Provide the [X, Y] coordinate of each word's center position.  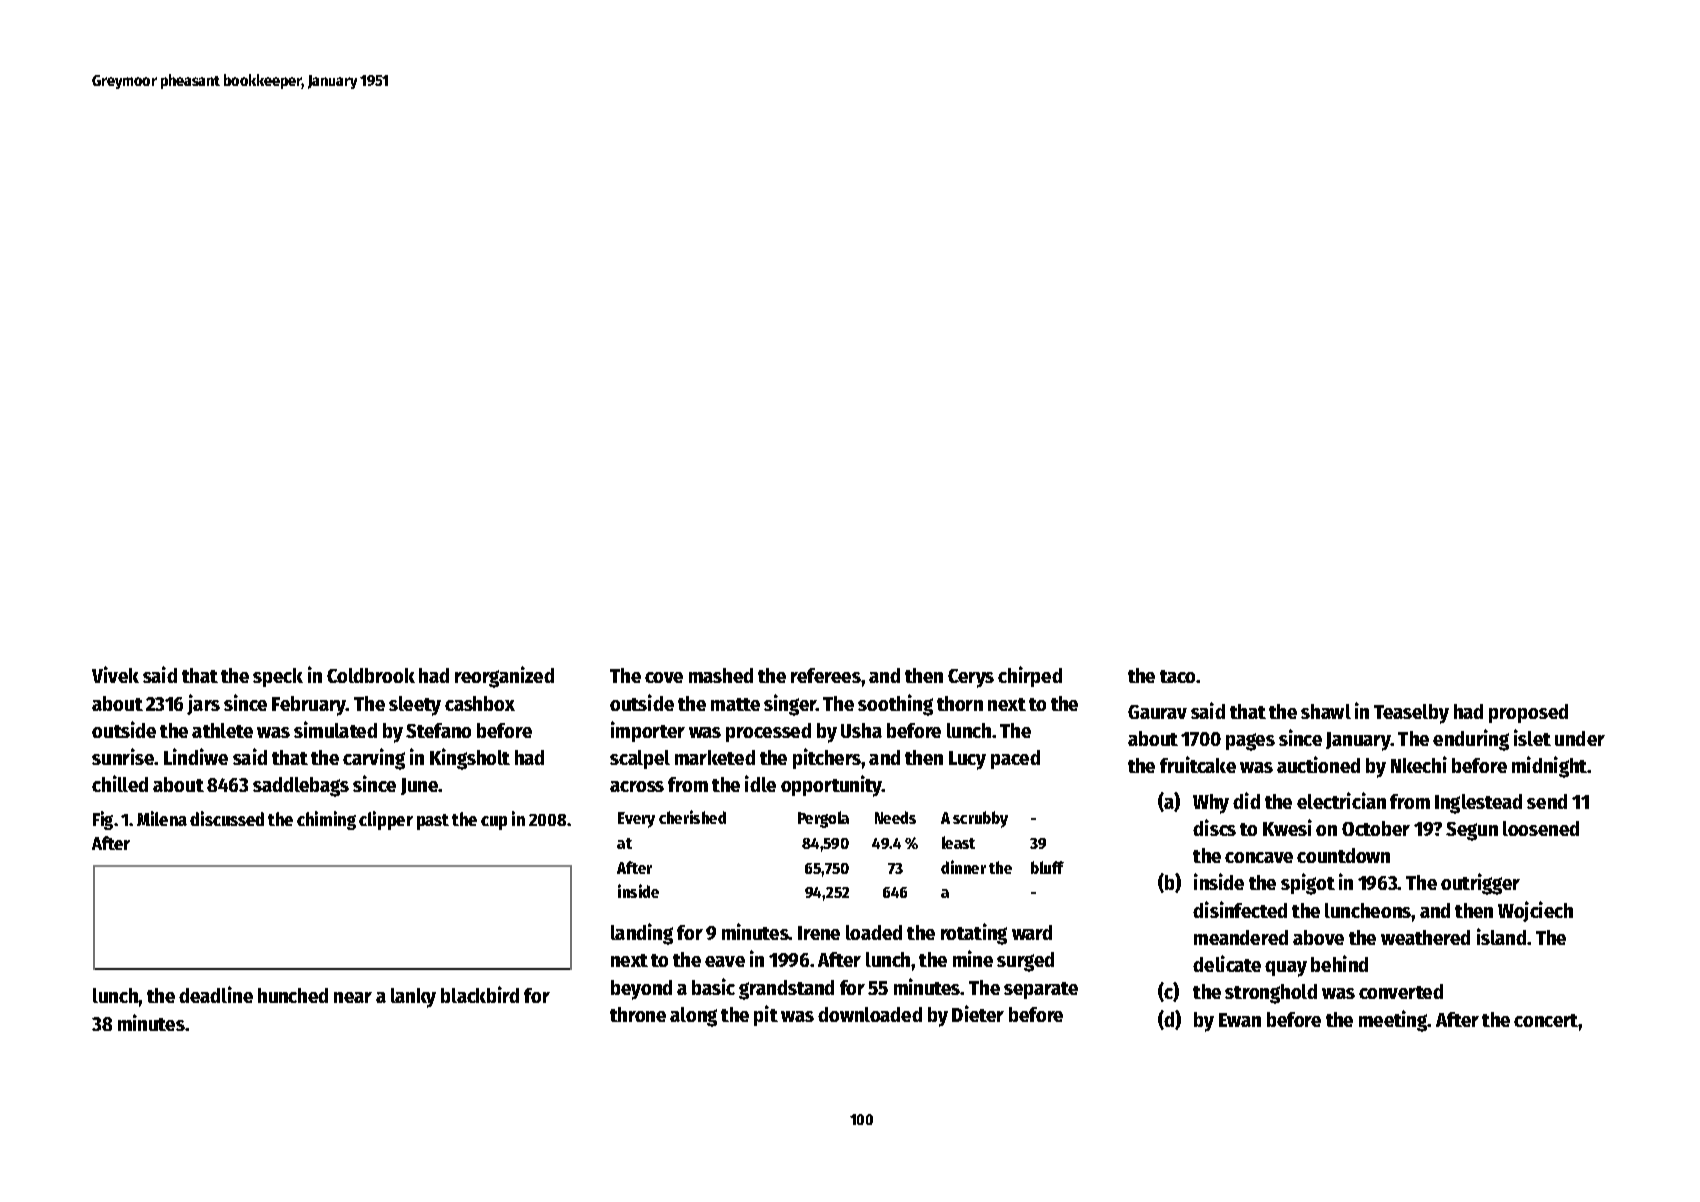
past [433, 822]
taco [1178, 676]
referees [826, 675]
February [309, 706]
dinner [963, 867]
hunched [293, 995]
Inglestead [1478, 804]
